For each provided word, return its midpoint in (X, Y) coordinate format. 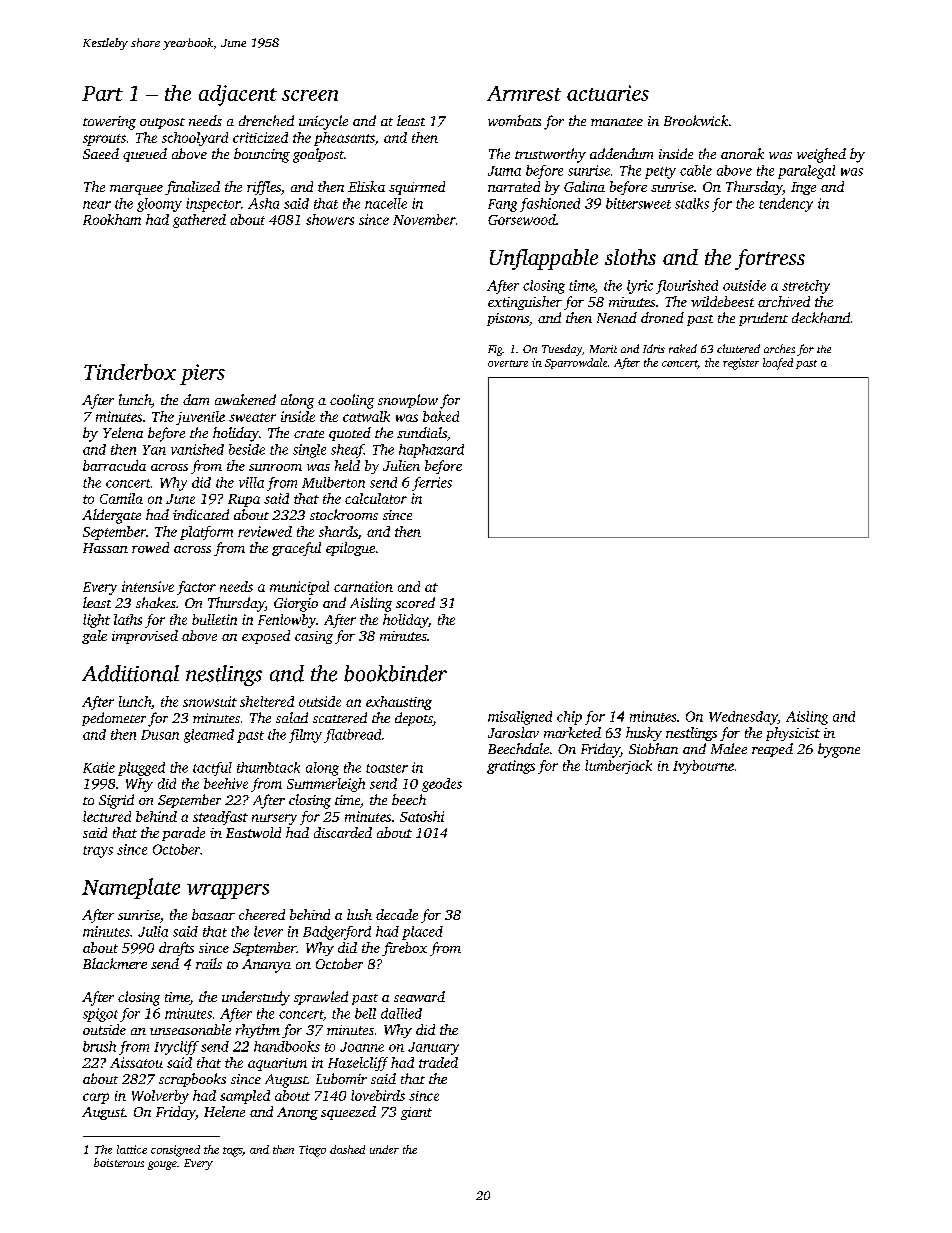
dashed (347, 1149)
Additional (130, 673)
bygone (839, 750)
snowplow (408, 401)
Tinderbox (130, 372)
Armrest (524, 93)
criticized (260, 137)
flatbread (352, 736)
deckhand (821, 317)
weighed (821, 155)
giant (416, 1113)
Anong (297, 1113)
